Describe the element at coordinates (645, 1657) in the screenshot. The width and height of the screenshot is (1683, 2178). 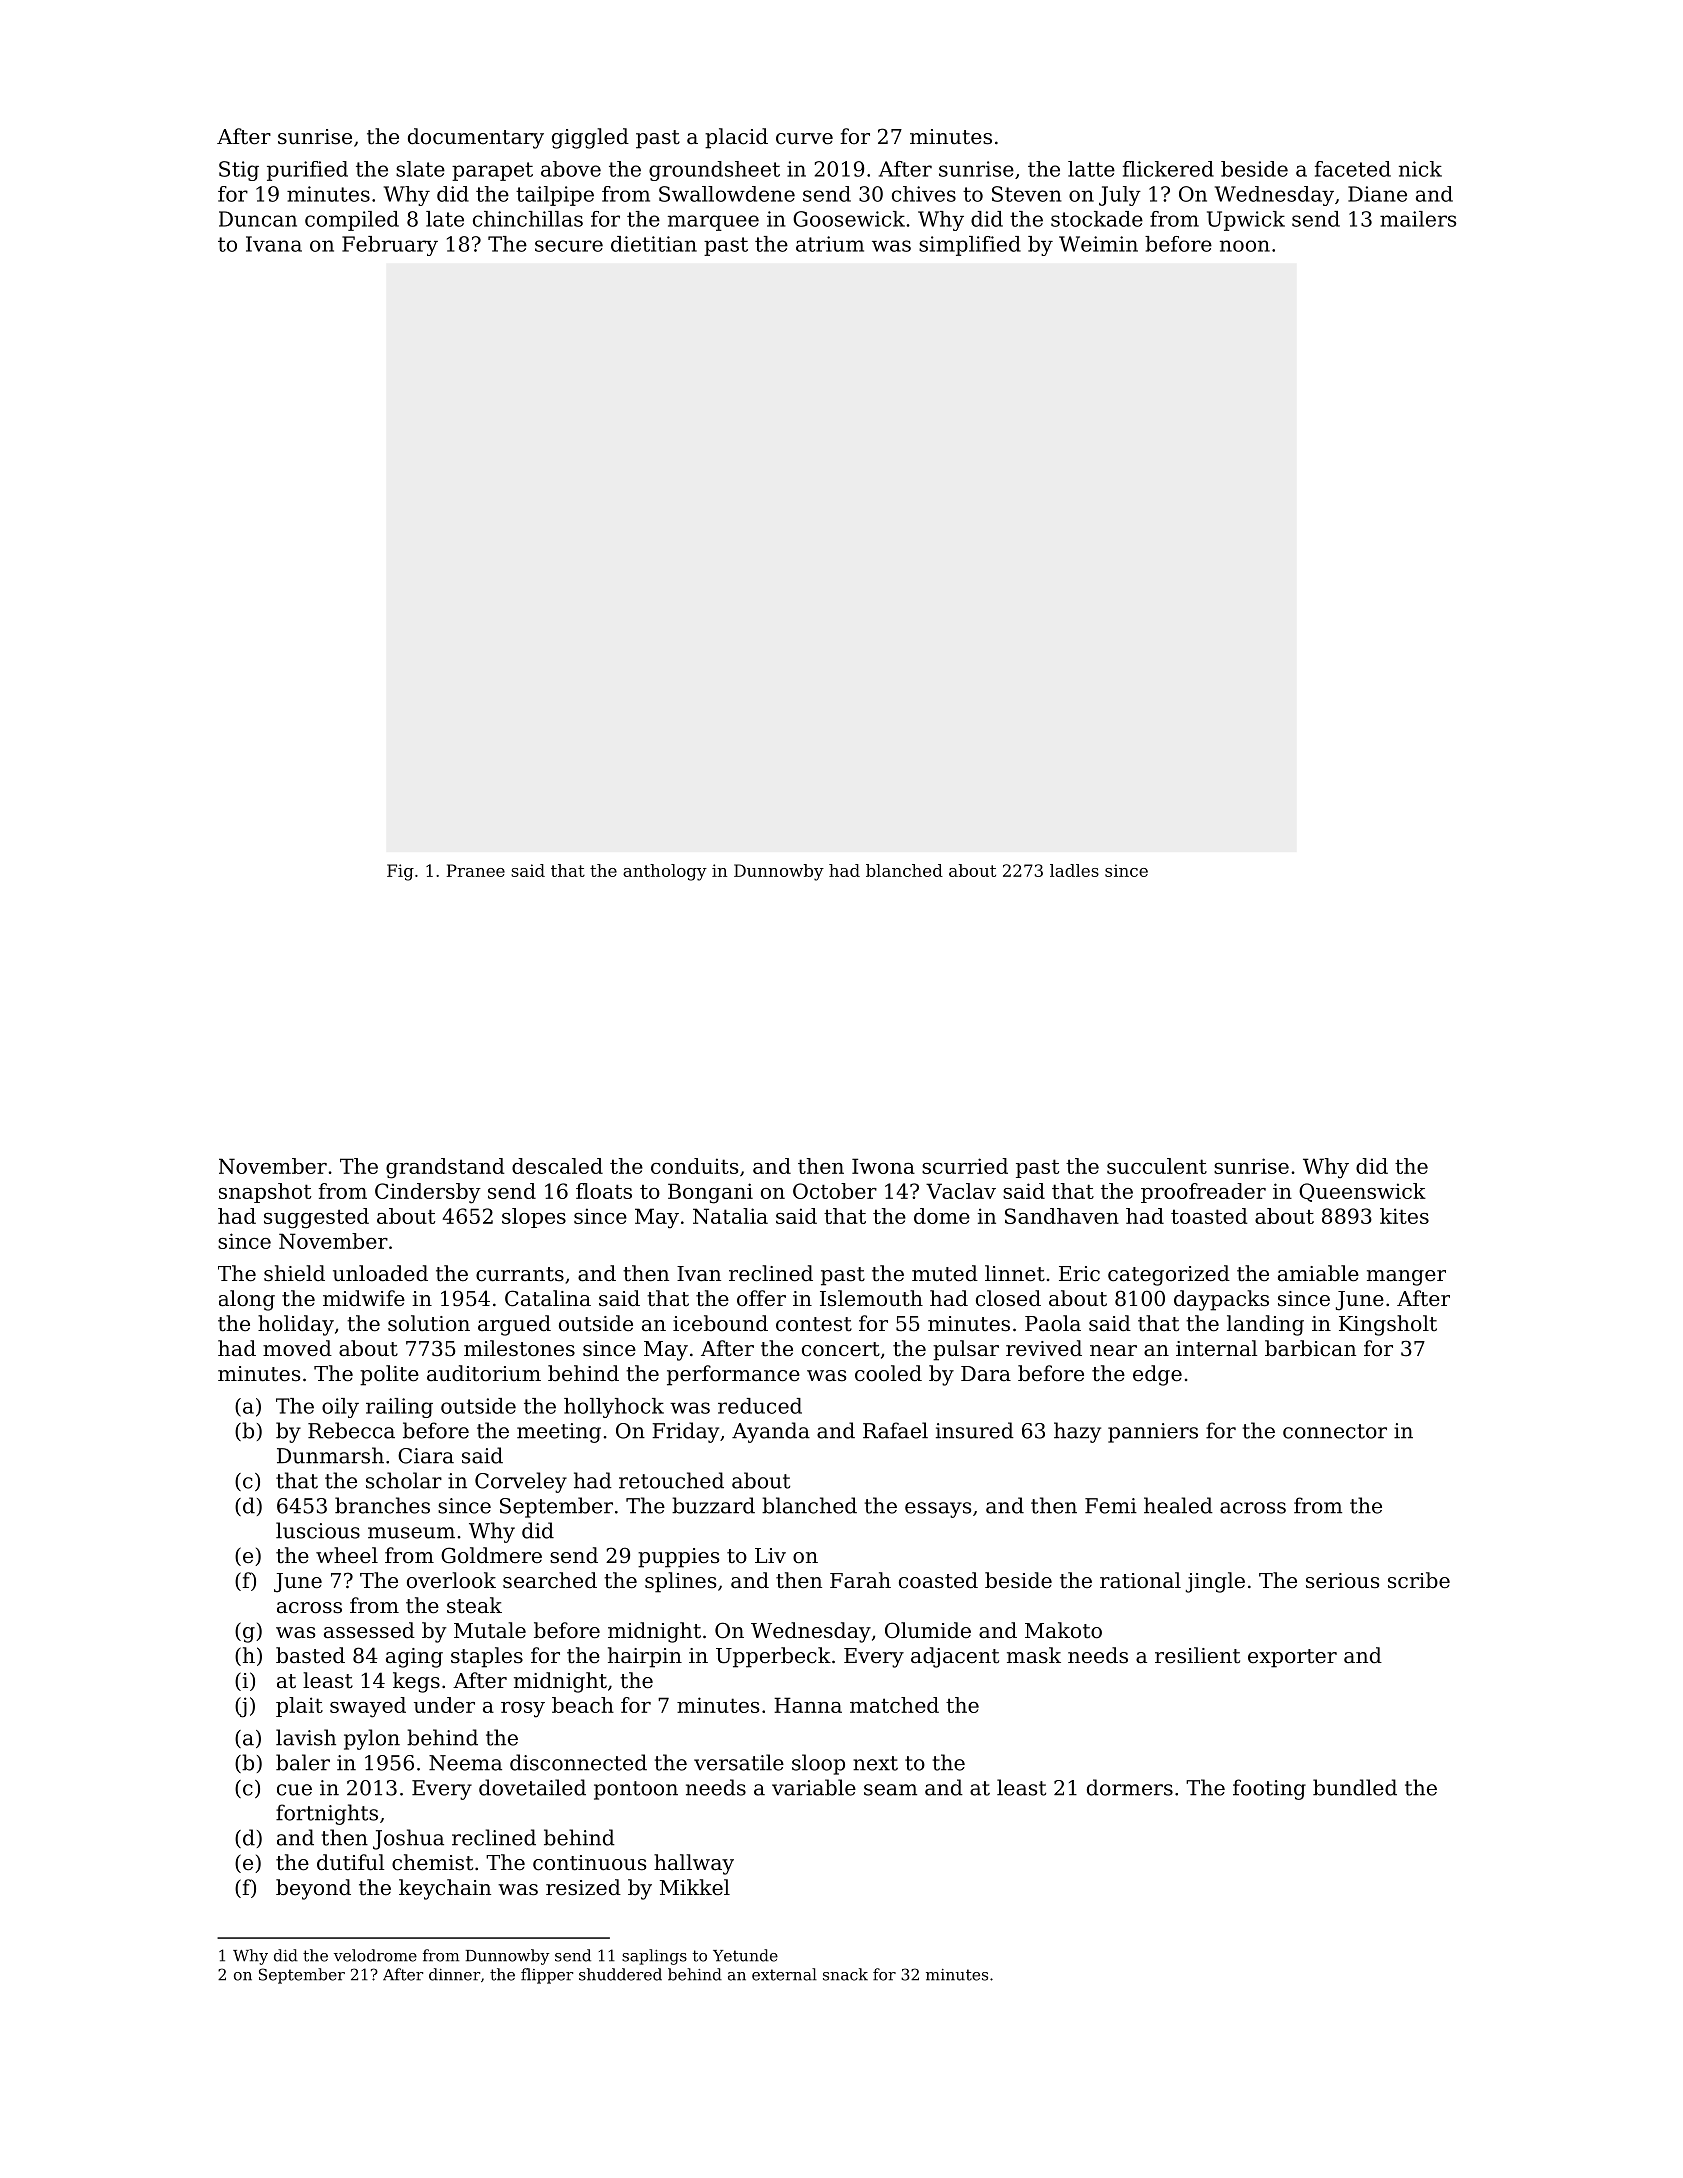
I see `hairpin` at that location.
